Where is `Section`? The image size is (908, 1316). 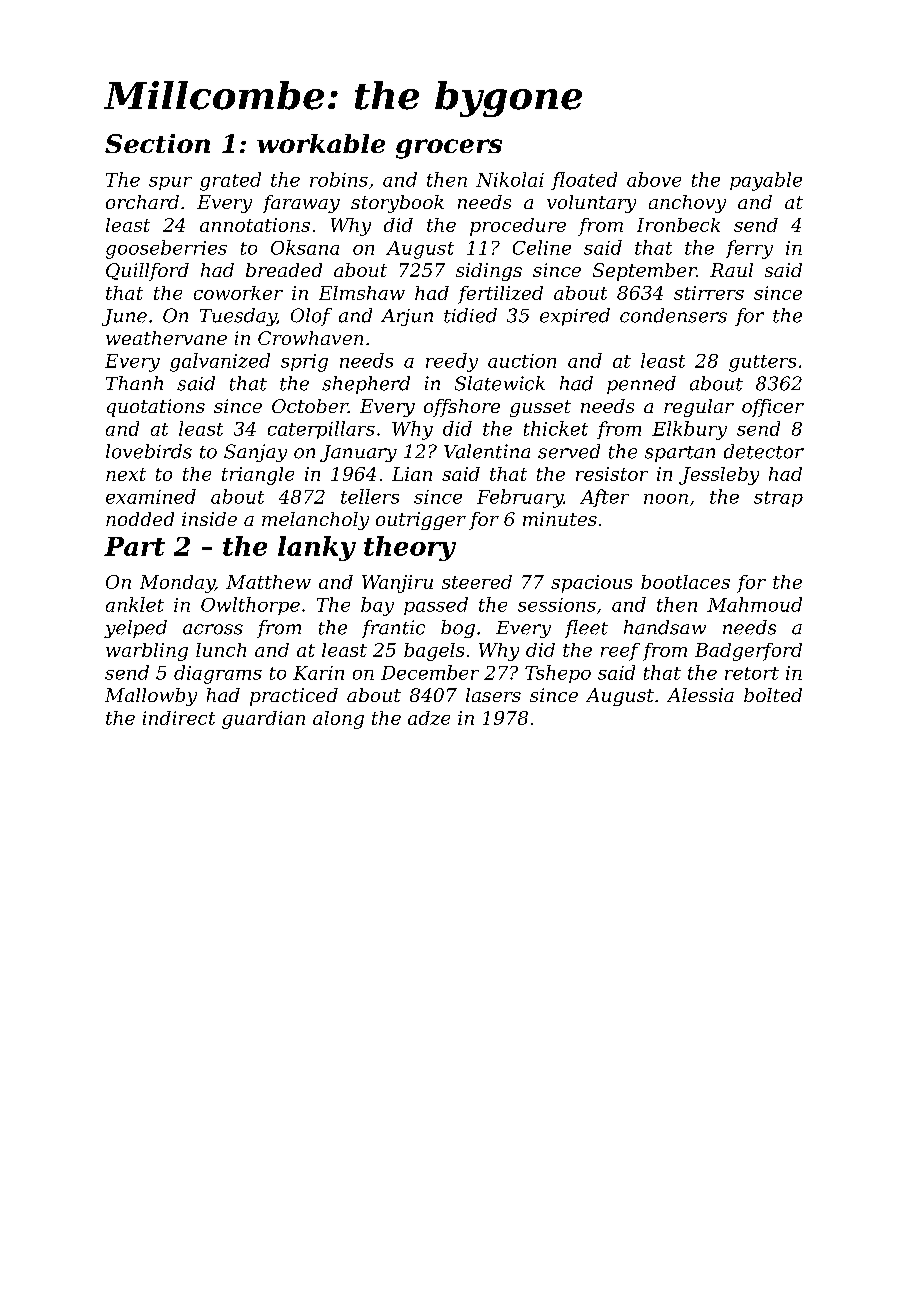 Section is located at coordinates (157, 143).
